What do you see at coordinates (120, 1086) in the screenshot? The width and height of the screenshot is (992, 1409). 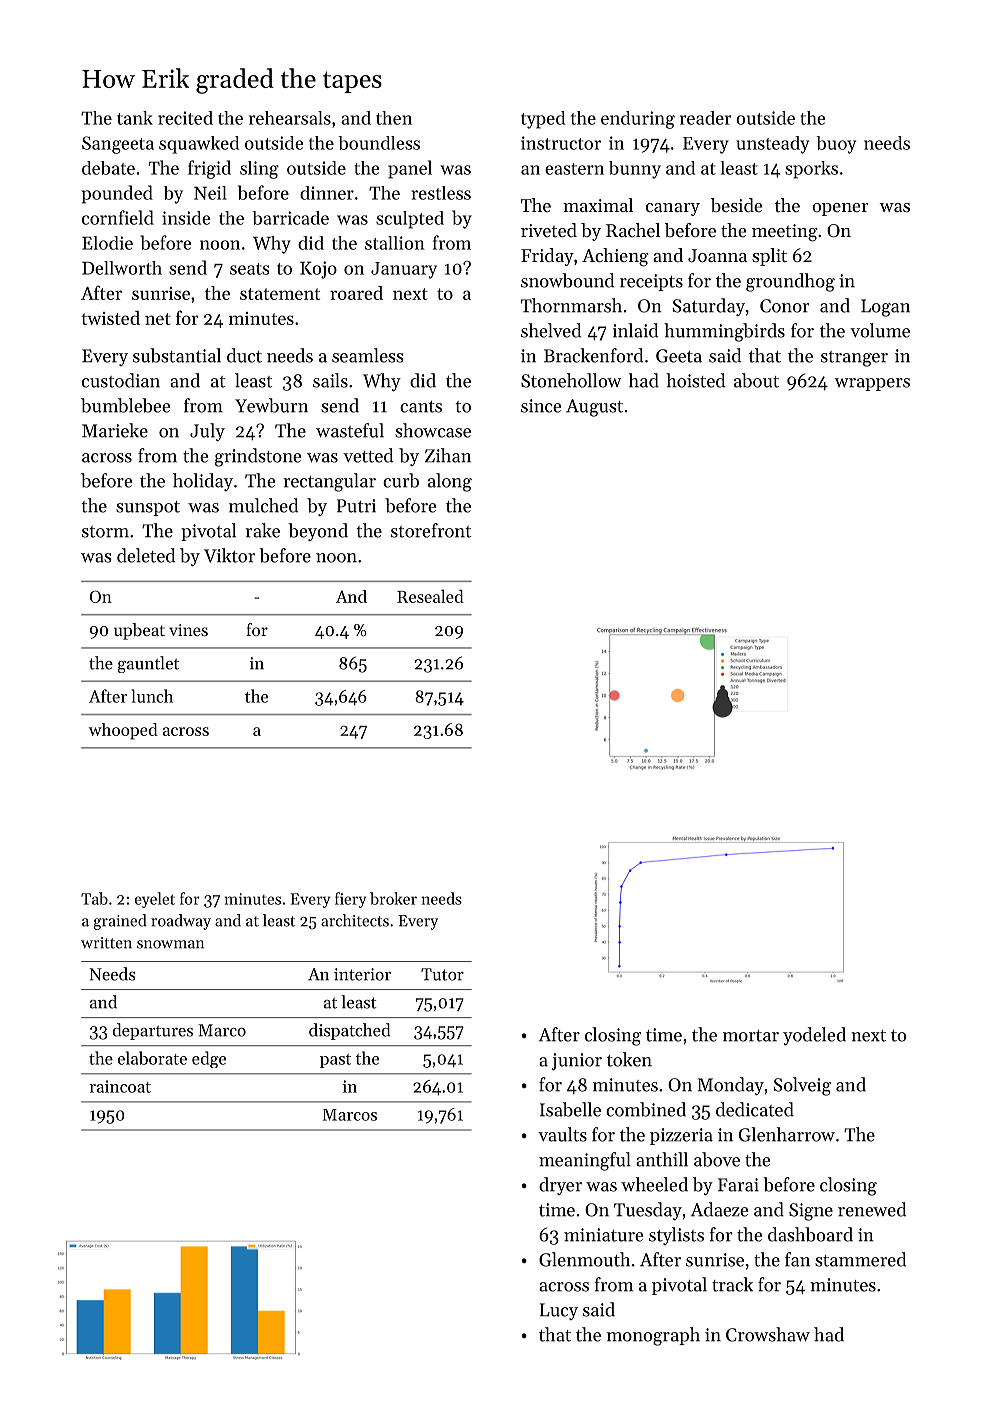 I see `raincoat` at bounding box center [120, 1086].
